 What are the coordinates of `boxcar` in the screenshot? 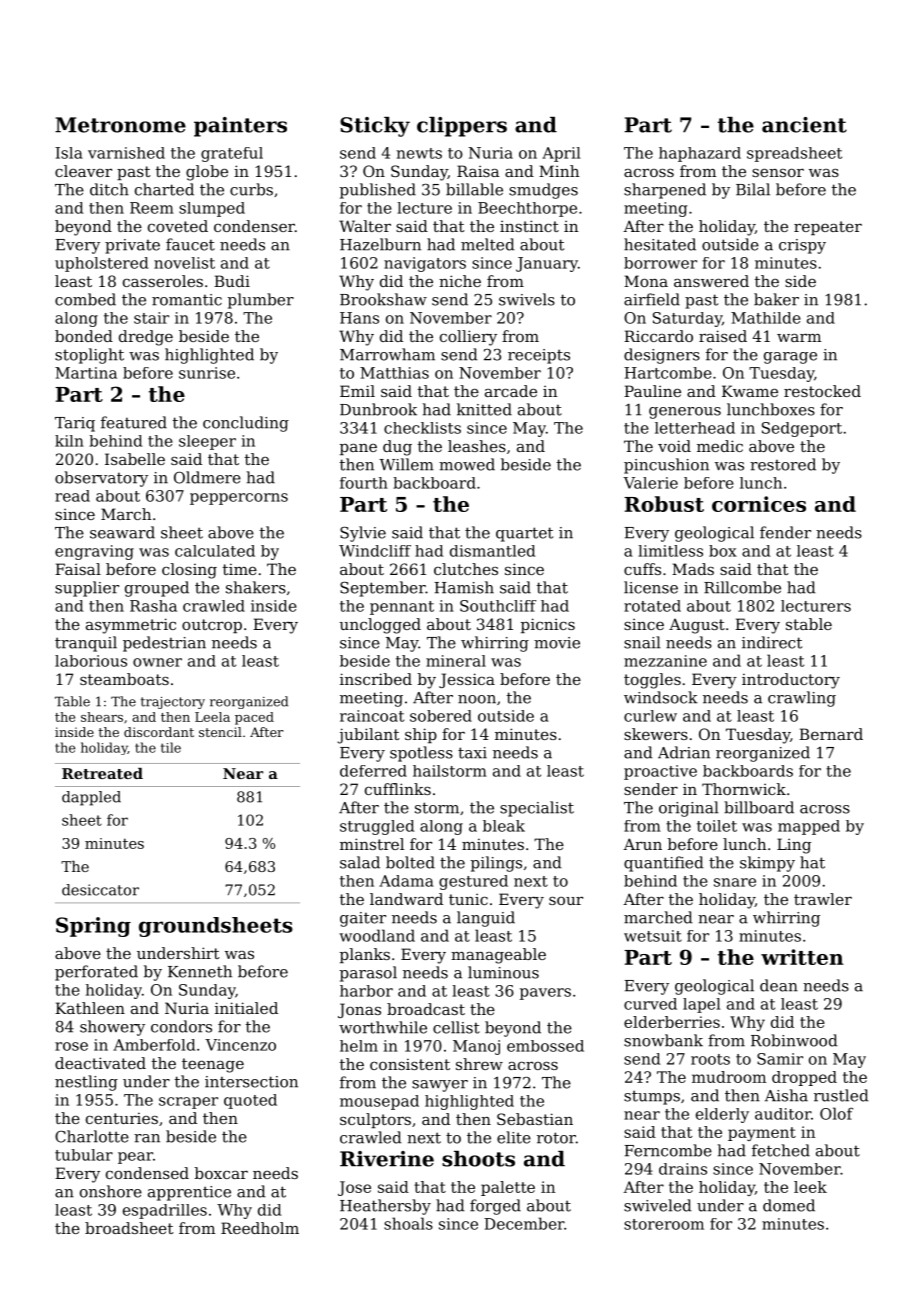 It's located at (221, 1173).
